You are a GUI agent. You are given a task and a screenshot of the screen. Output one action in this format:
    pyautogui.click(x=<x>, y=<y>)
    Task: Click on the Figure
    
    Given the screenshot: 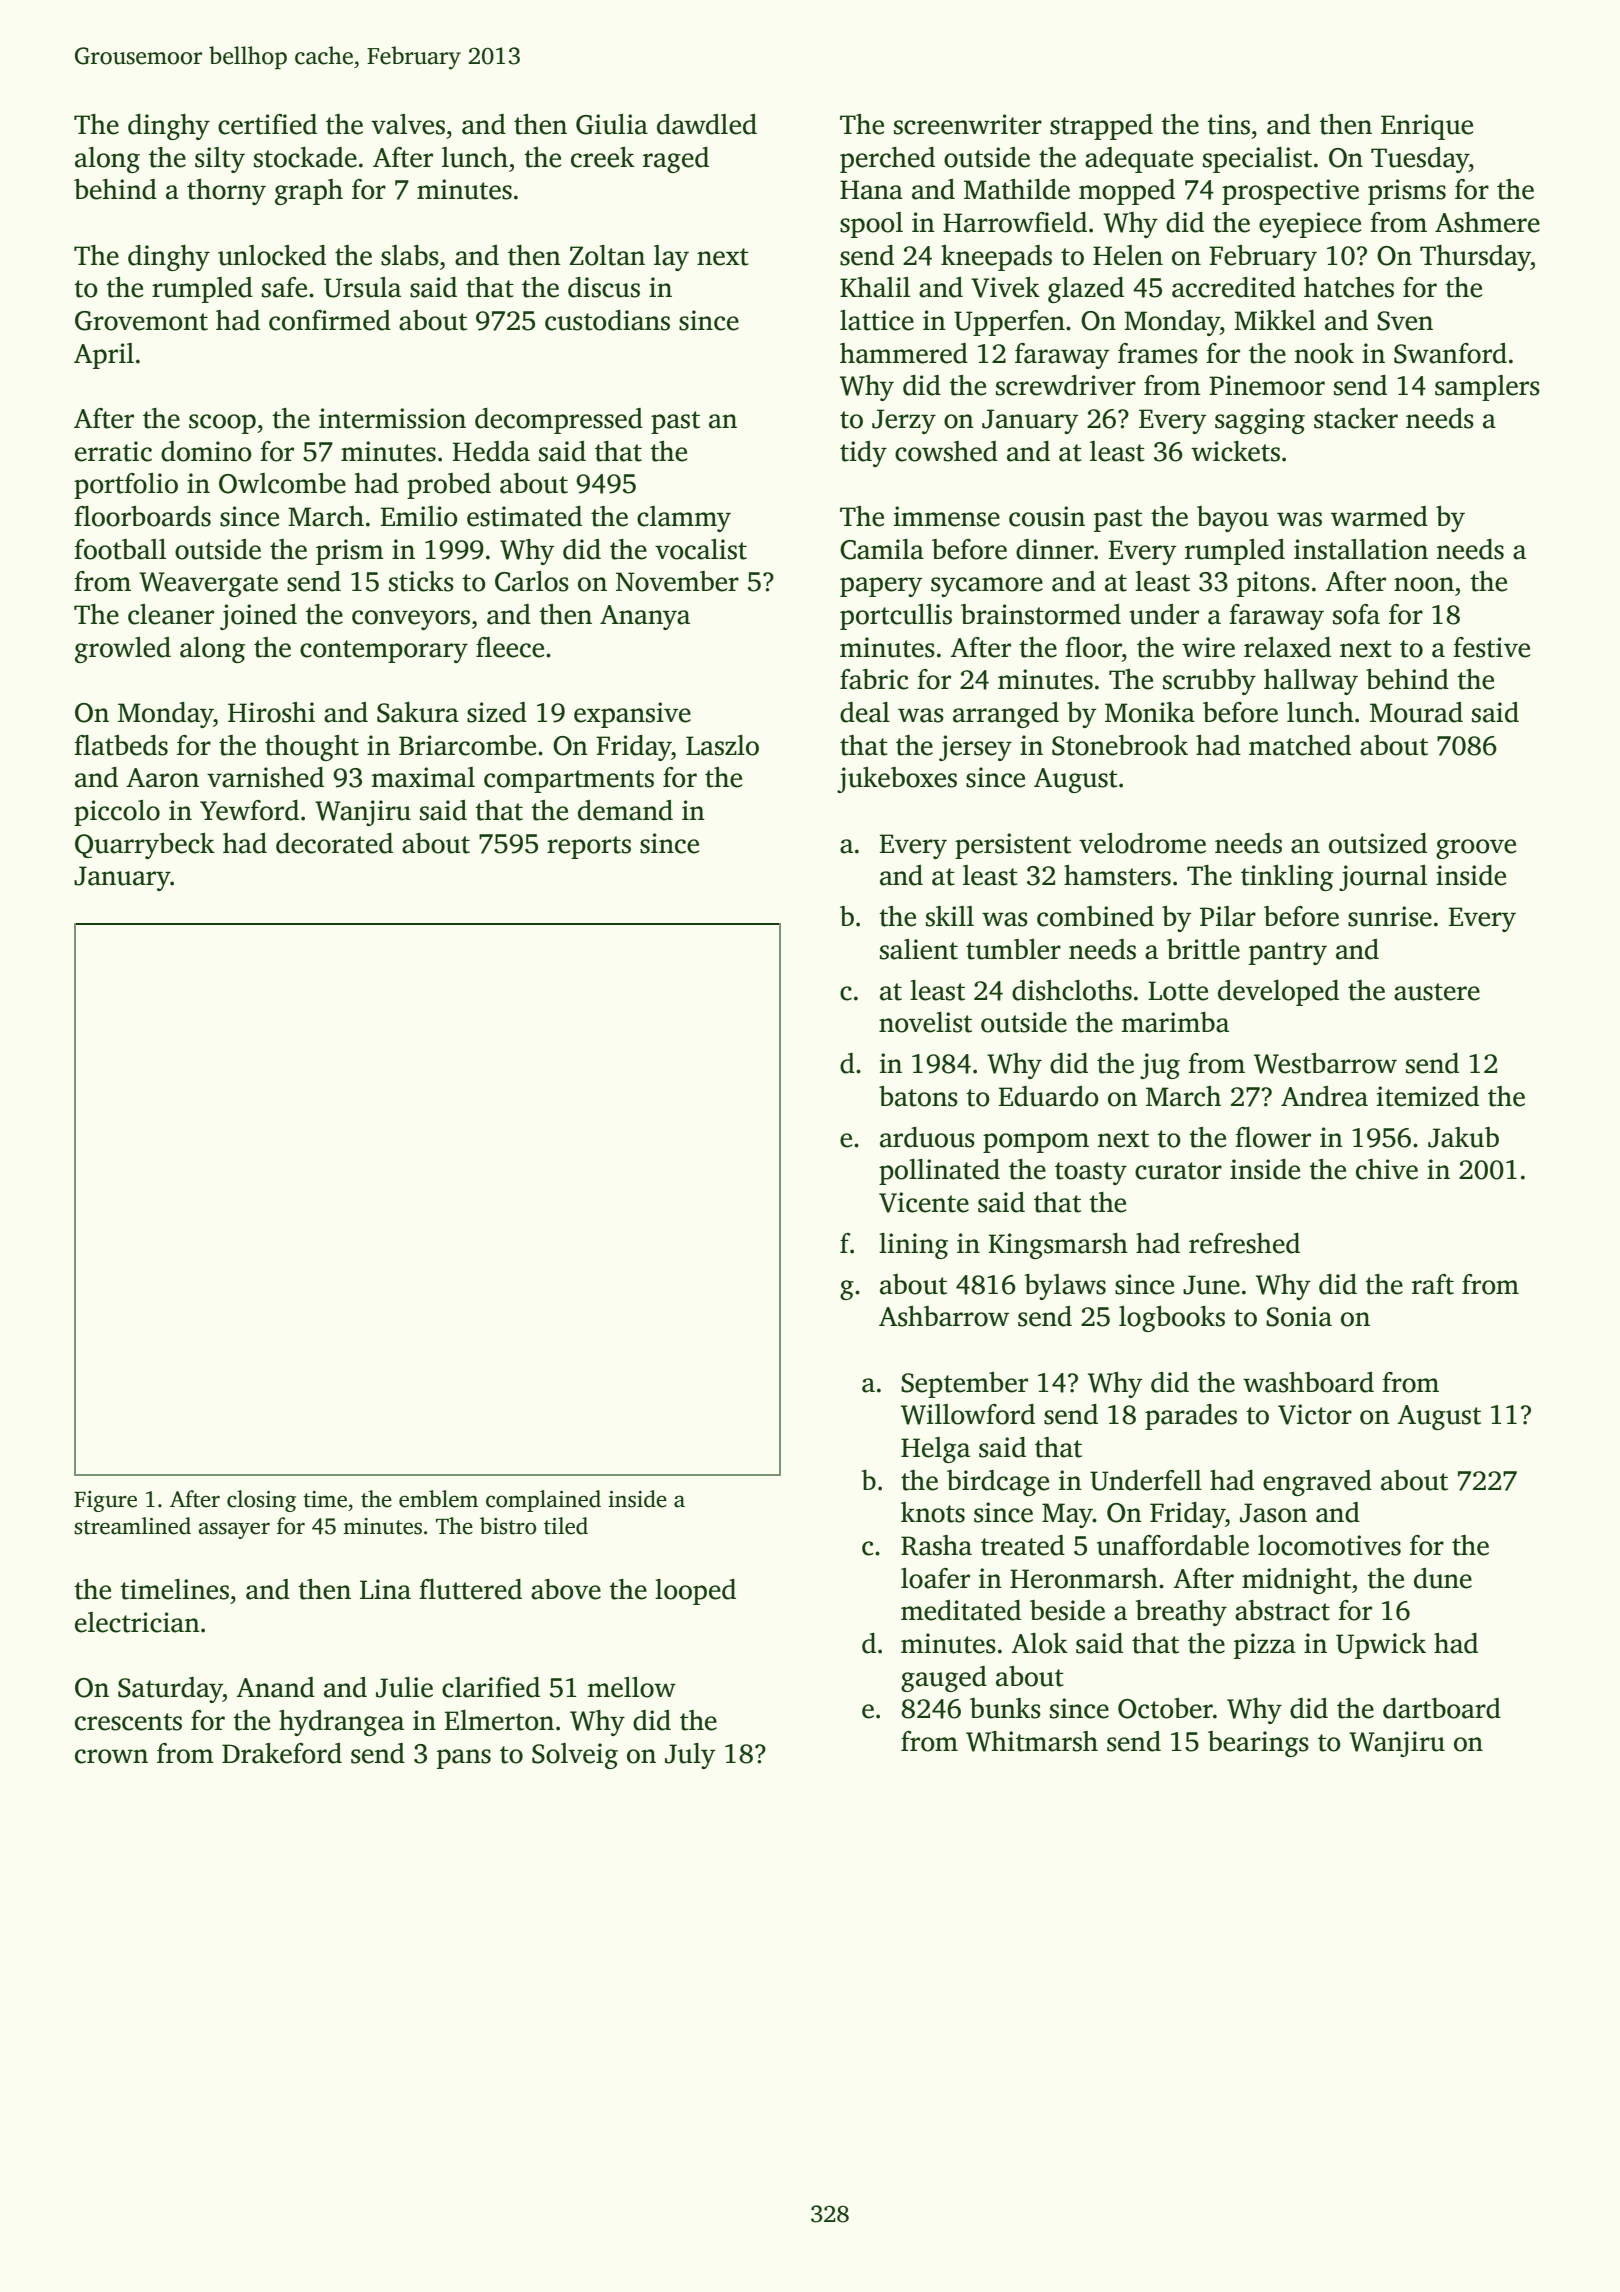 What is the action you would take?
    pyautogui.click(x=105, y=1501)
